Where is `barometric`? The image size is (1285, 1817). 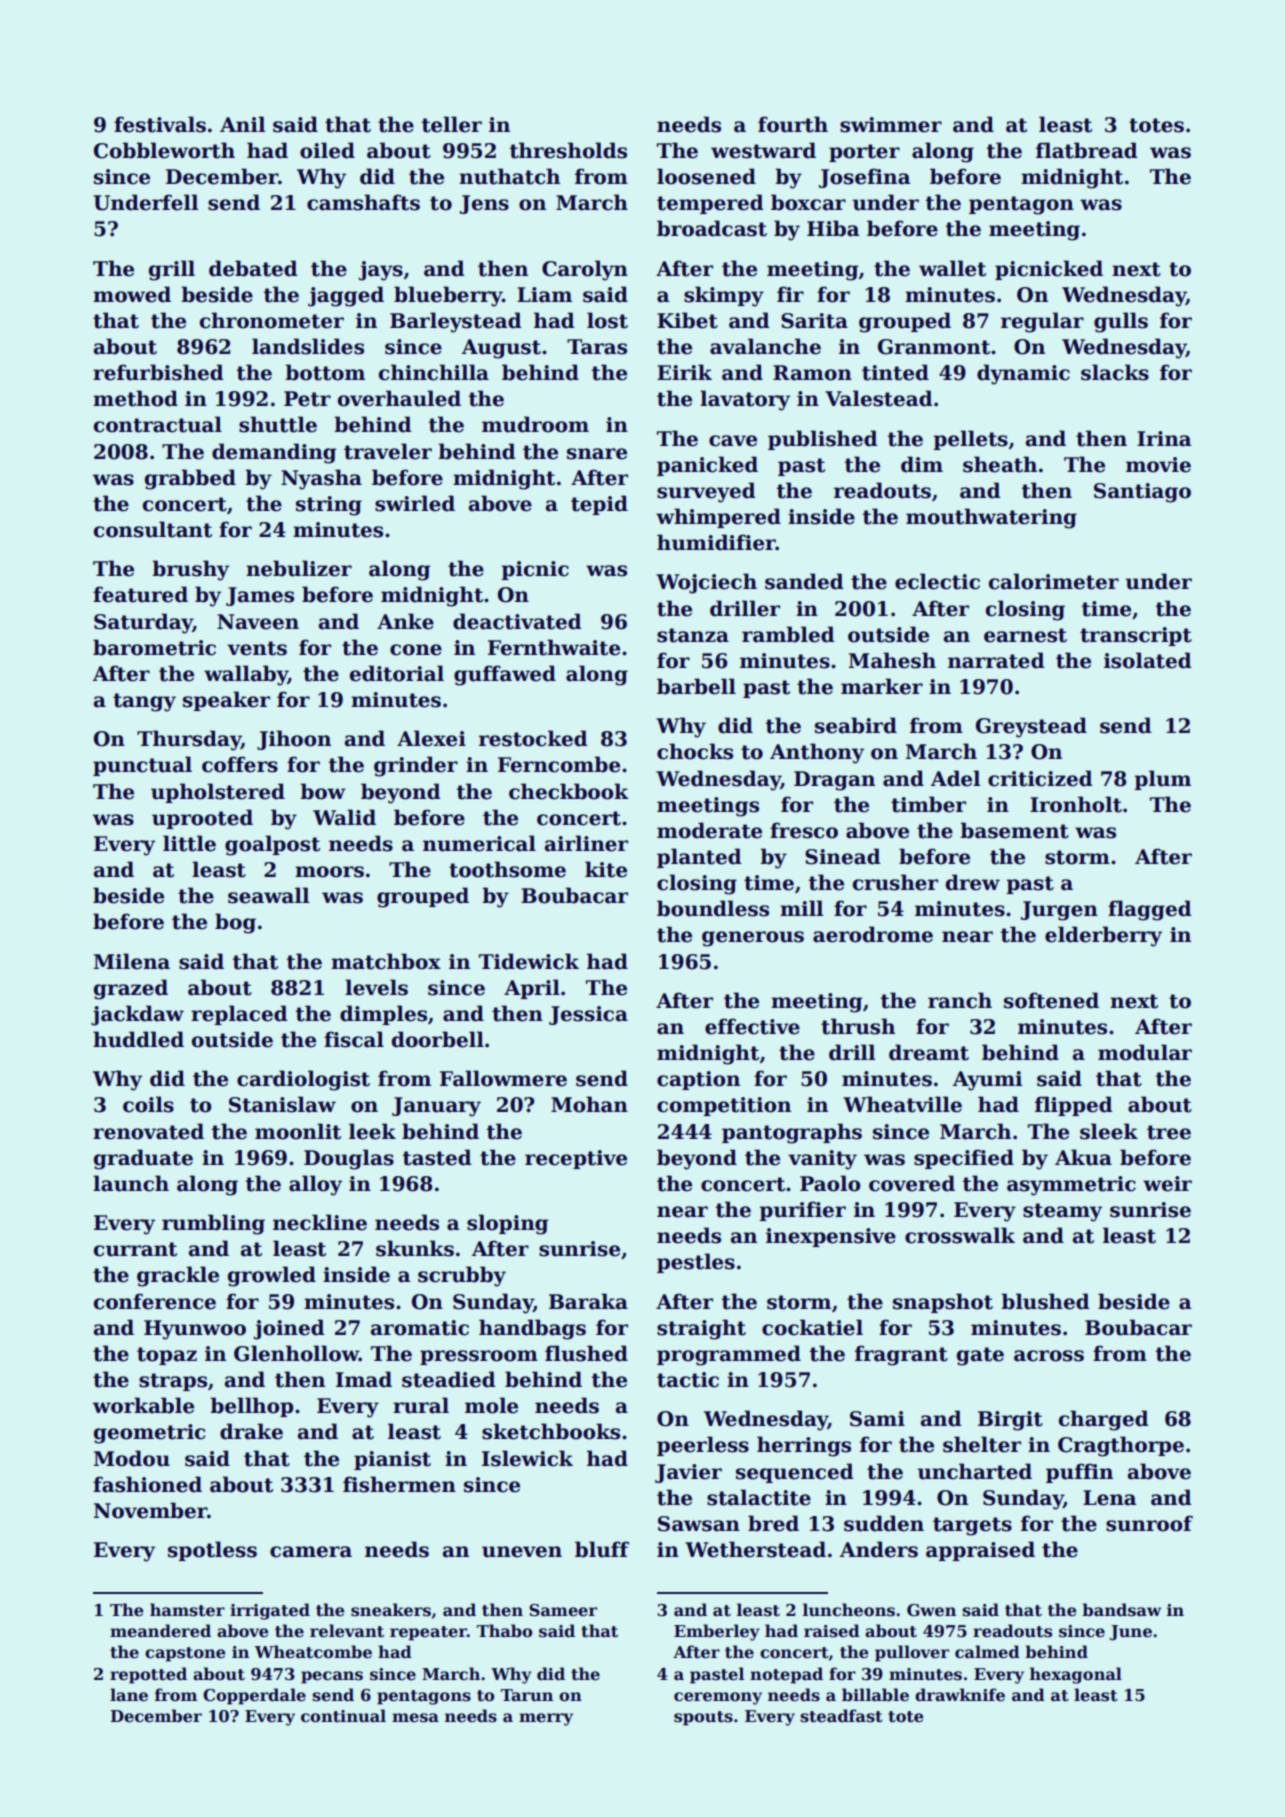
barometric is located at coordinates (154, 647).
